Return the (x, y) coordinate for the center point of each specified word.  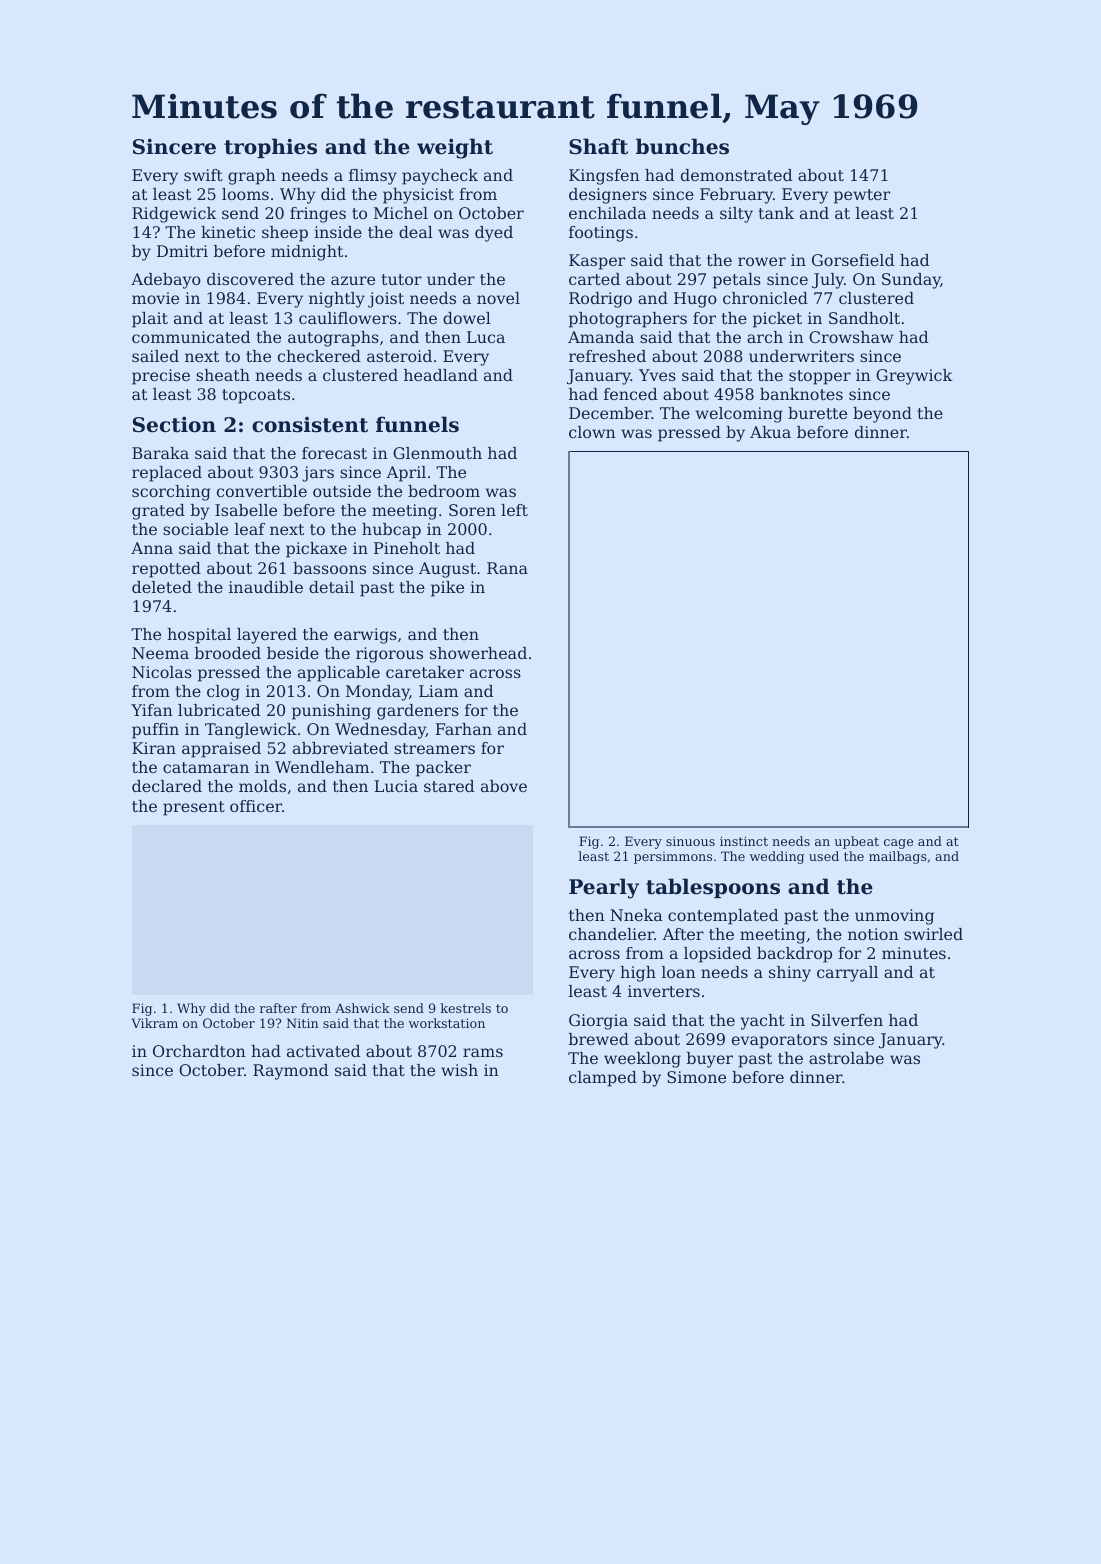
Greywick (914, 377)
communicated (191, 337)
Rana (507, 568)
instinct (744, 841)
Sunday (911, 281)
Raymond (290, 1072)
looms (245, 194)
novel (498, 298)
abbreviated (340, 748)
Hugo (695, 300)
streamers (434, 748)
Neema (160, 653)
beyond (882, 415)
